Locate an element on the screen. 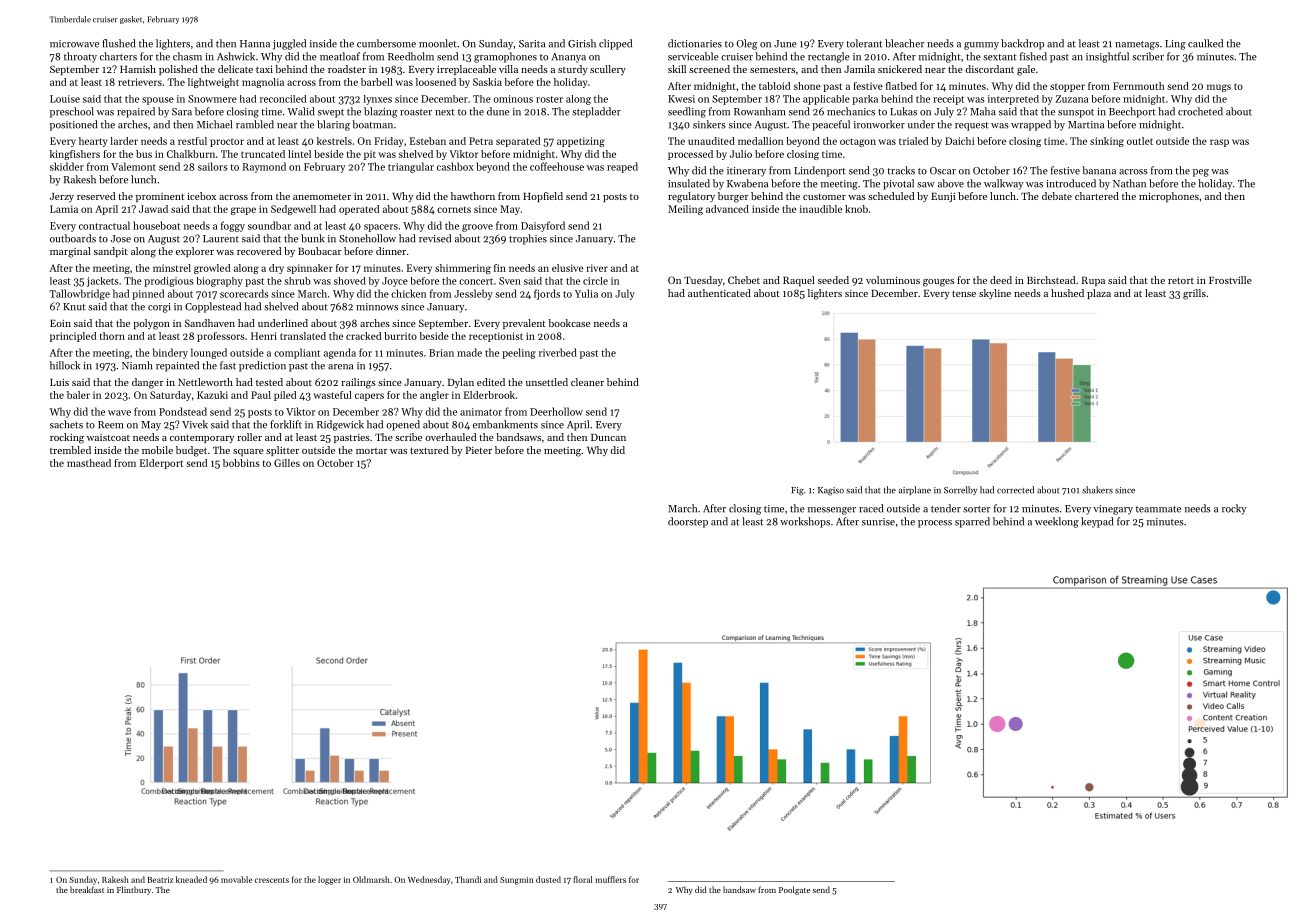 The width and height of the screenshot is (1308, 924). insulated is located at coordinates (689, 183).
